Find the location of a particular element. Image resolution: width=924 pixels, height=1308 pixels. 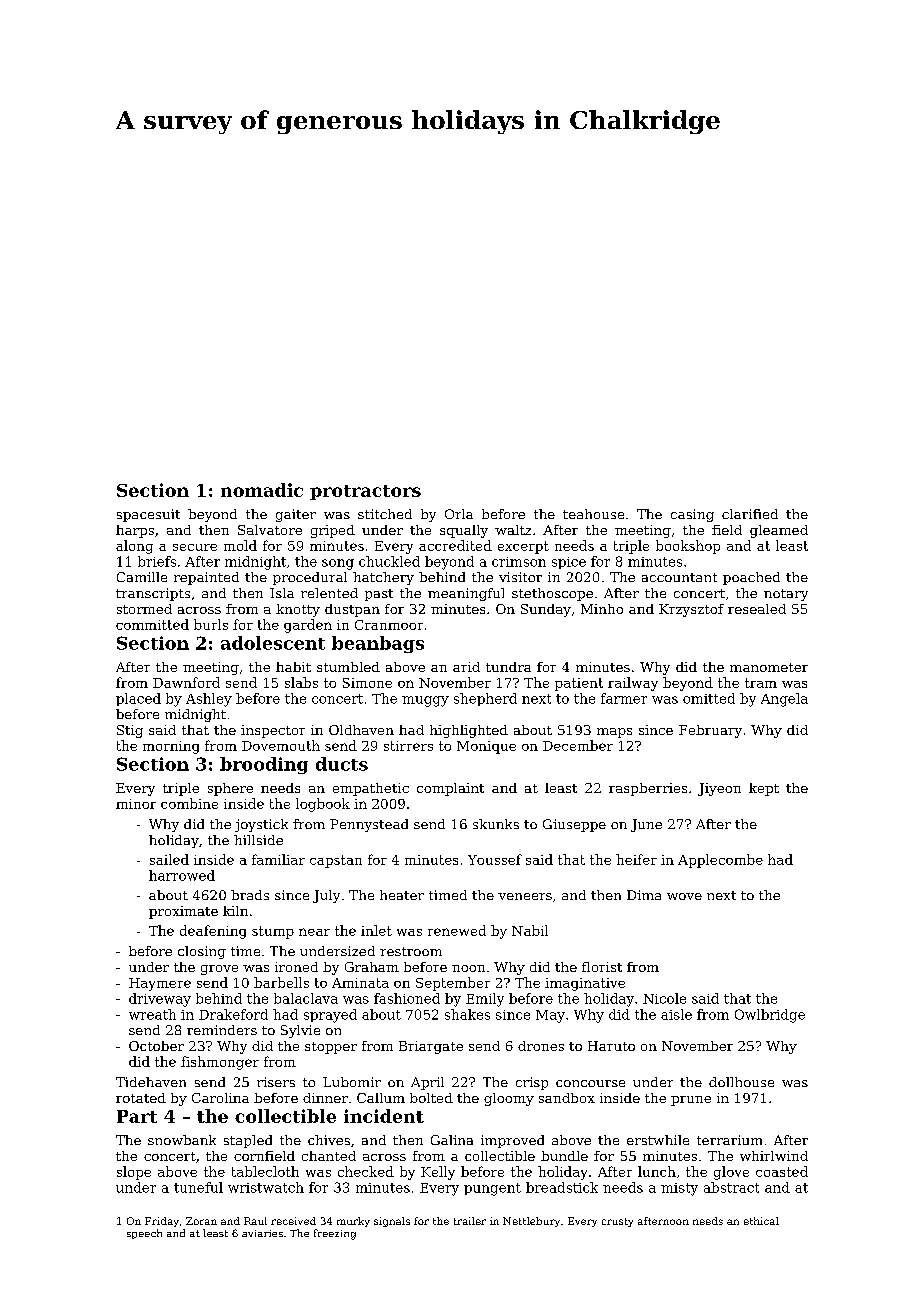

signals is located at coordinates (392, 1222).
